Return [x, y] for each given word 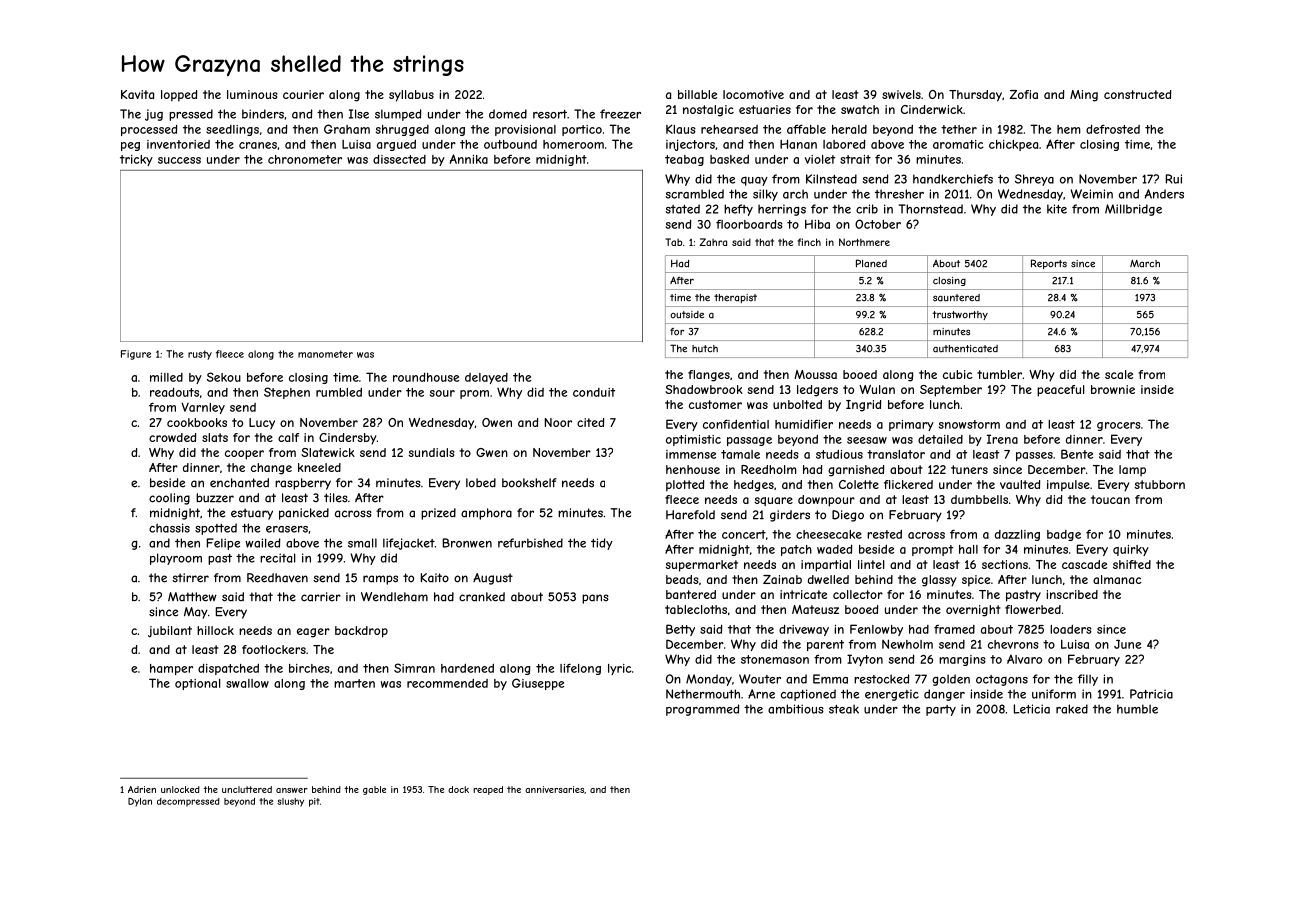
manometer [325, 354]
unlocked [180, 789]
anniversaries [554, 789]
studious [839, 454]
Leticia [1032, 709]
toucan [1110, 499]
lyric [620, 669]
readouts [174, 392]
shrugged [402, 130]
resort [550, 114]
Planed [871, 263]
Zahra [713, 242]
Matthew [192, 597]
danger [944, 695]
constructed [1137, 94]
